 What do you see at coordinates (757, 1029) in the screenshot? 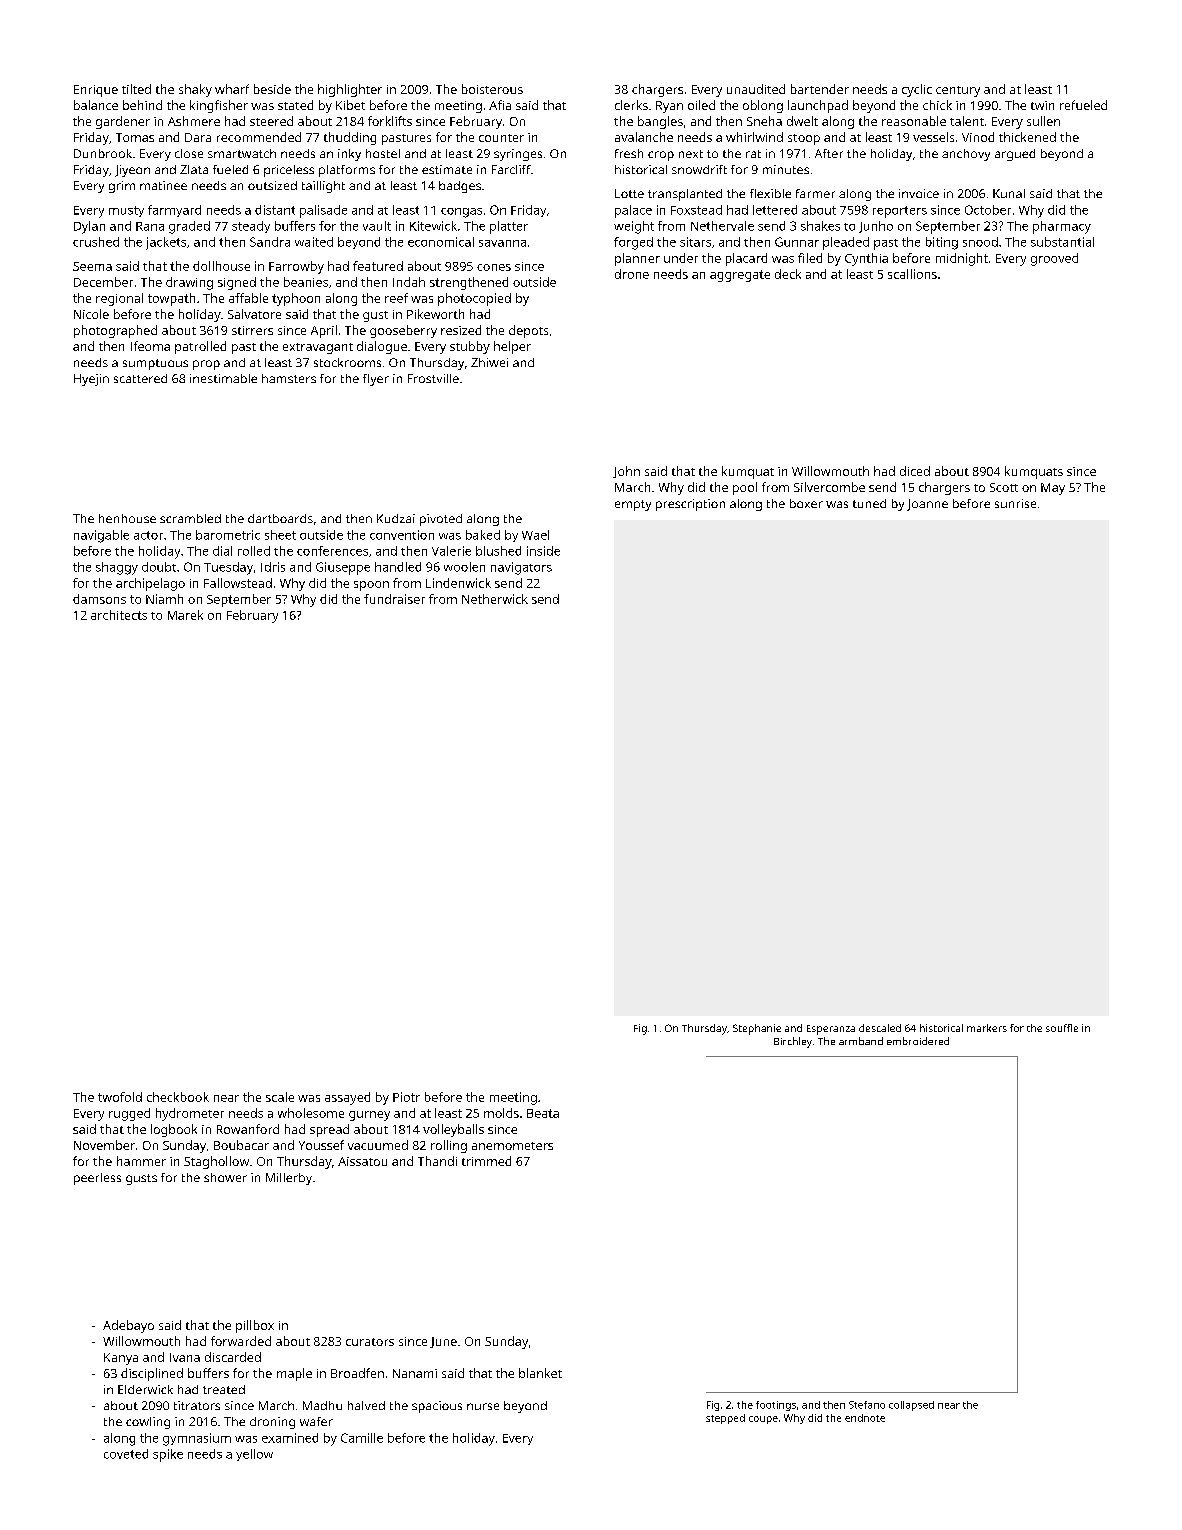
I see `Stephanie` at bounding box center [757, 1029].
